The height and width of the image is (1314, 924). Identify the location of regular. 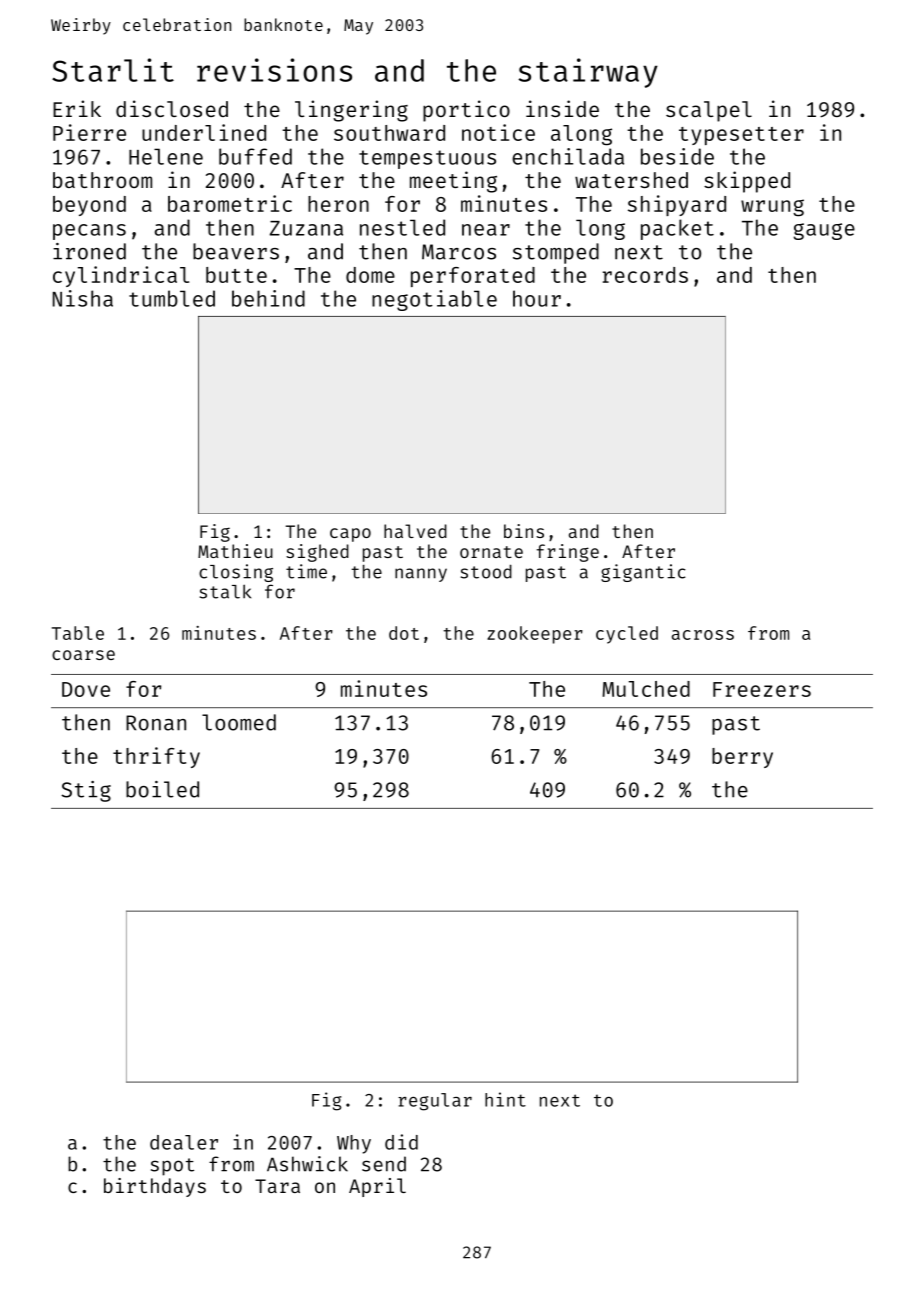
(435, 1102).
